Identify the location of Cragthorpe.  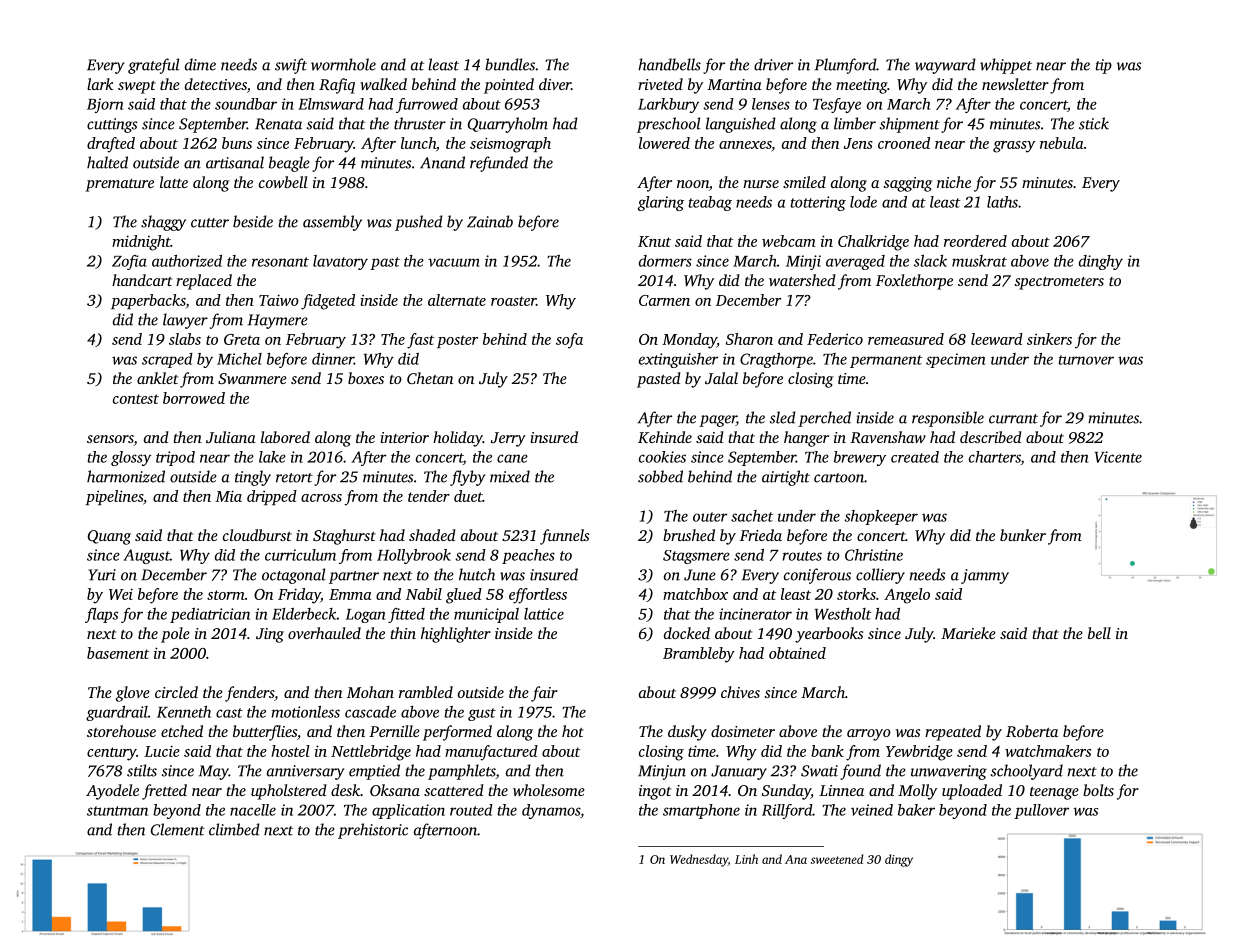
(776, 360).
